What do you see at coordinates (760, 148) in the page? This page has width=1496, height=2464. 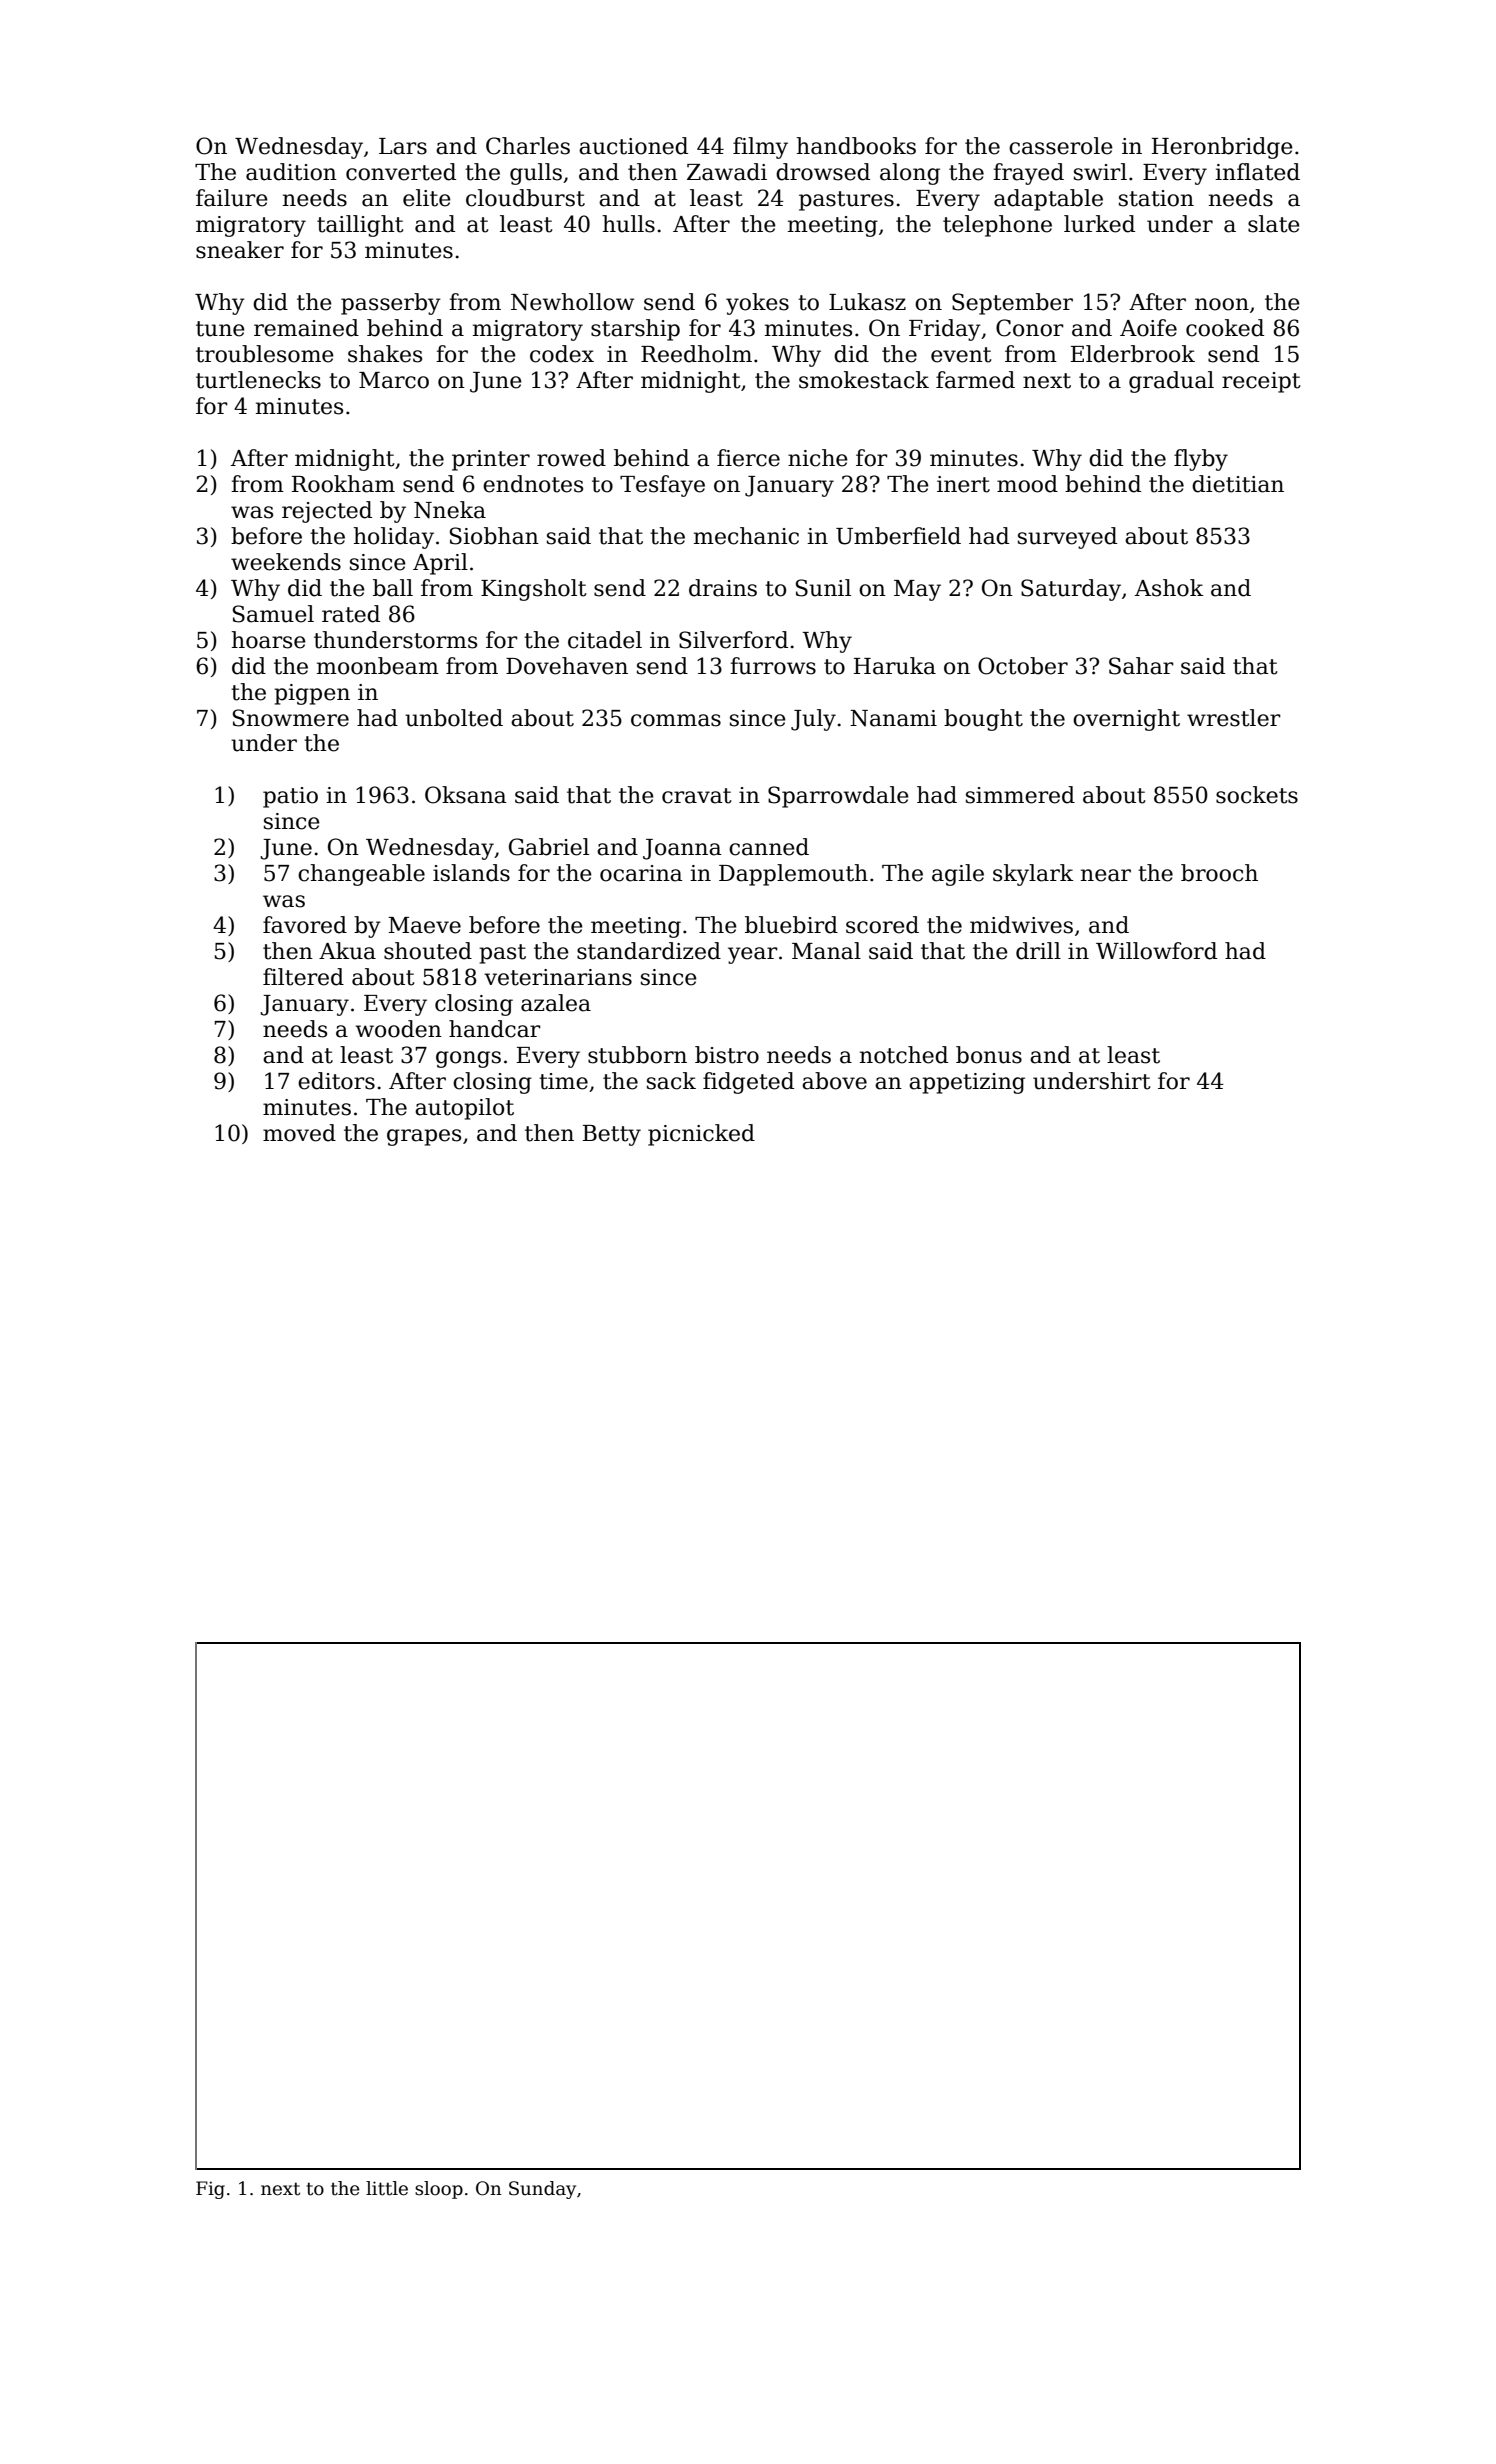 I see `filmy` at bounding box center [760, 148].
